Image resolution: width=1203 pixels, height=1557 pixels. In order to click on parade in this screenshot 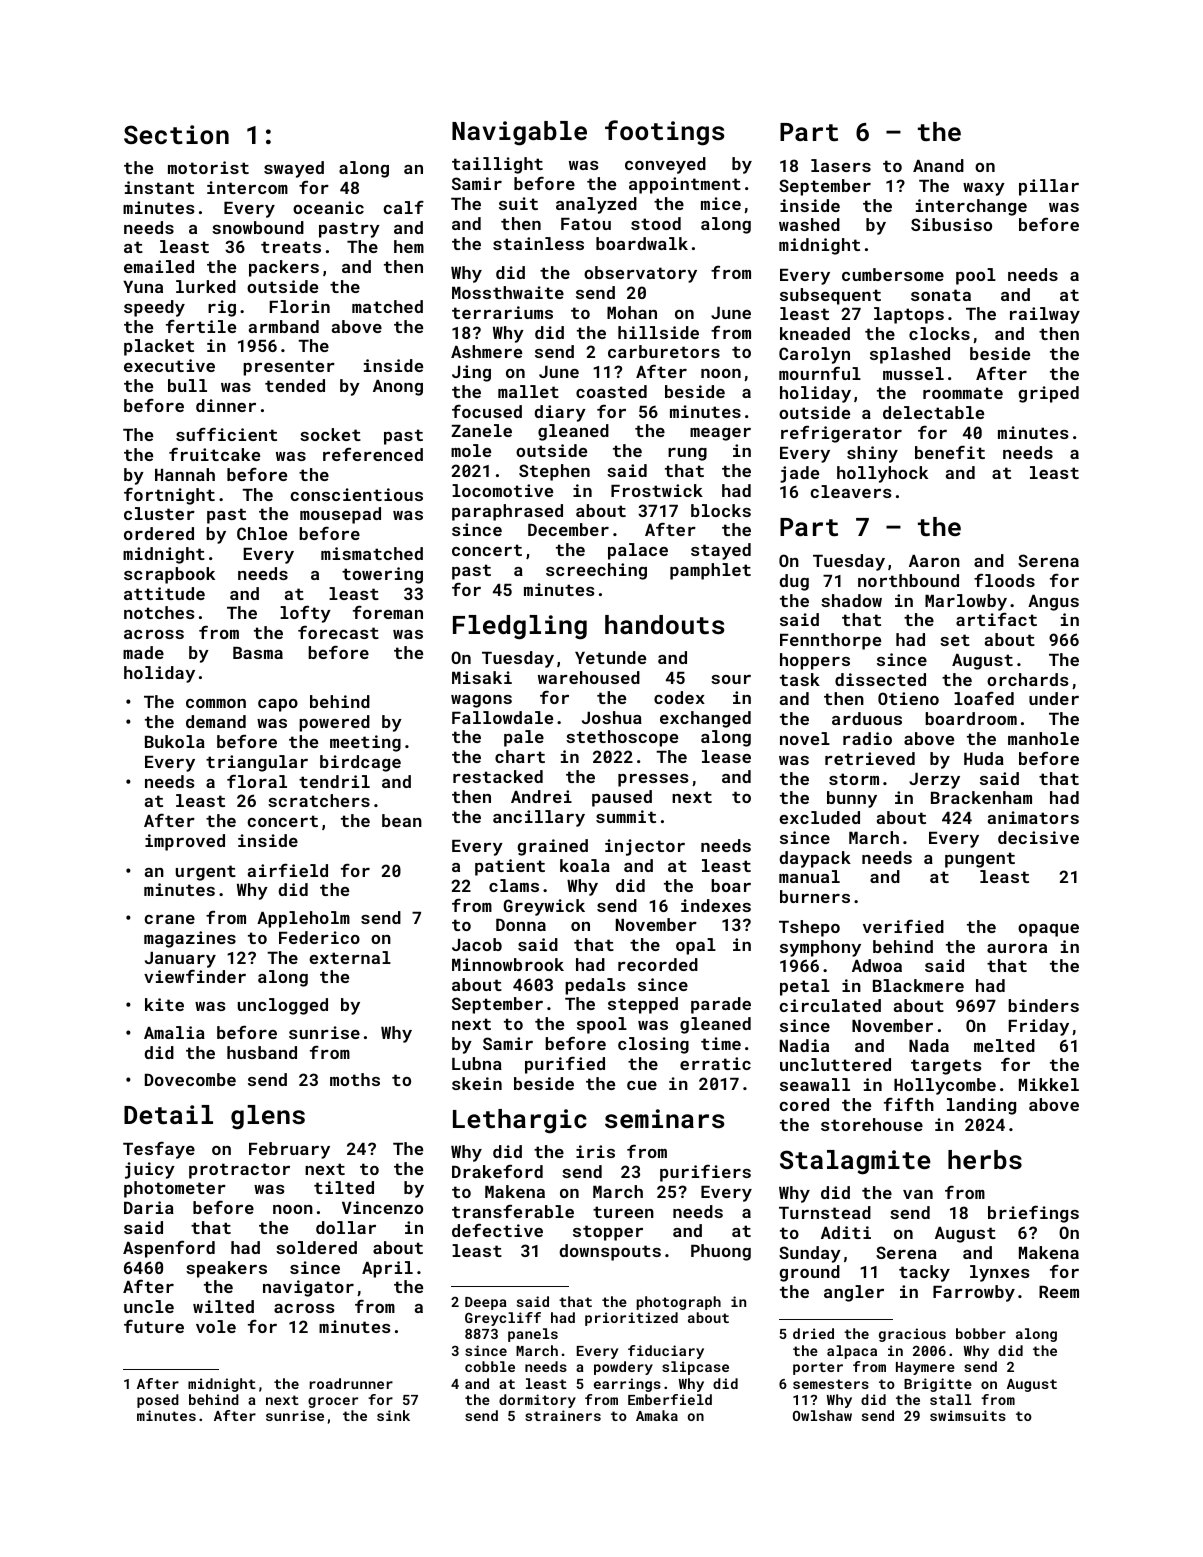, I will do `click(721, 1005)`.
